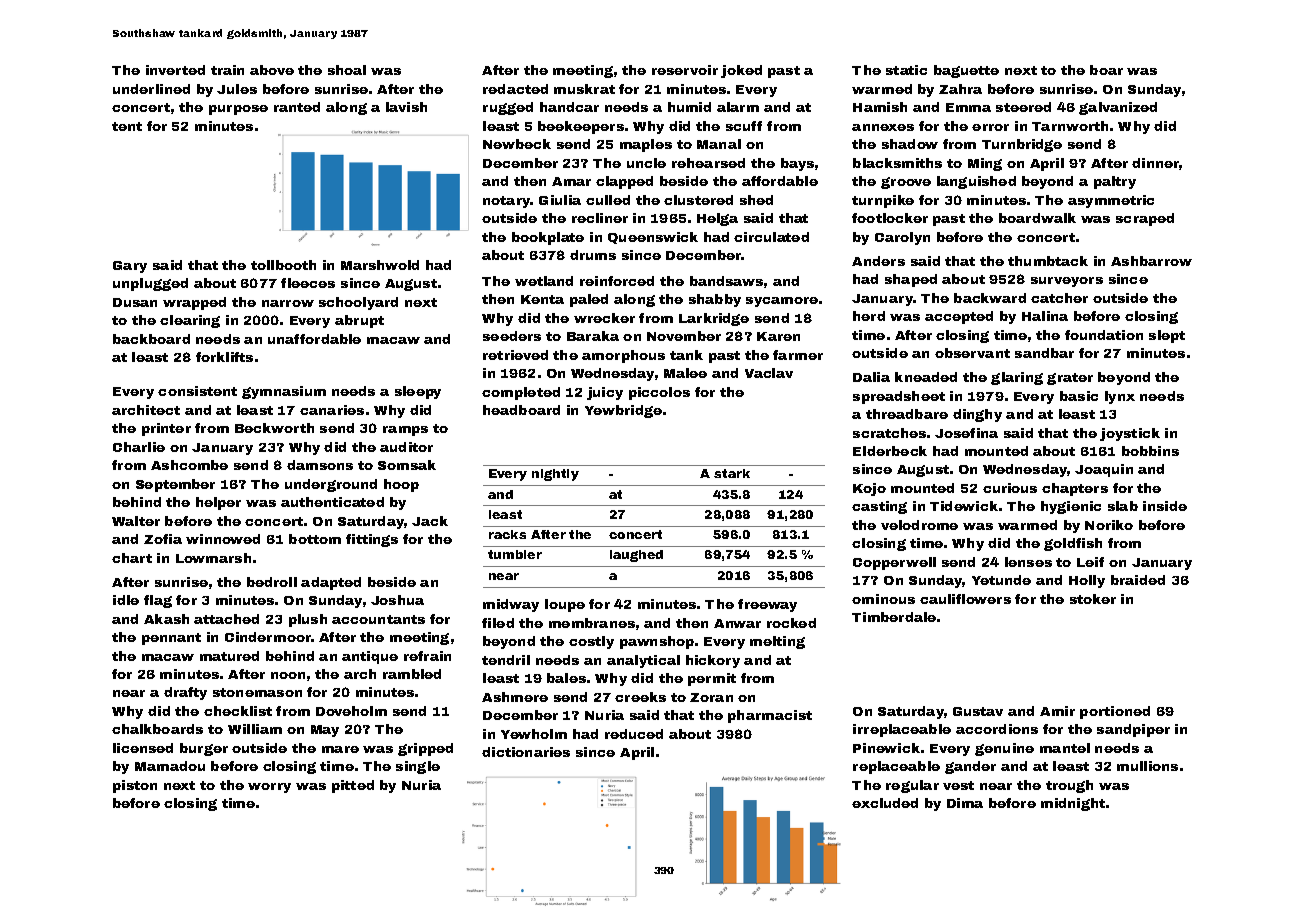 This document has width=1308, height=924. I want to click on hoop, so click(401, 485).
